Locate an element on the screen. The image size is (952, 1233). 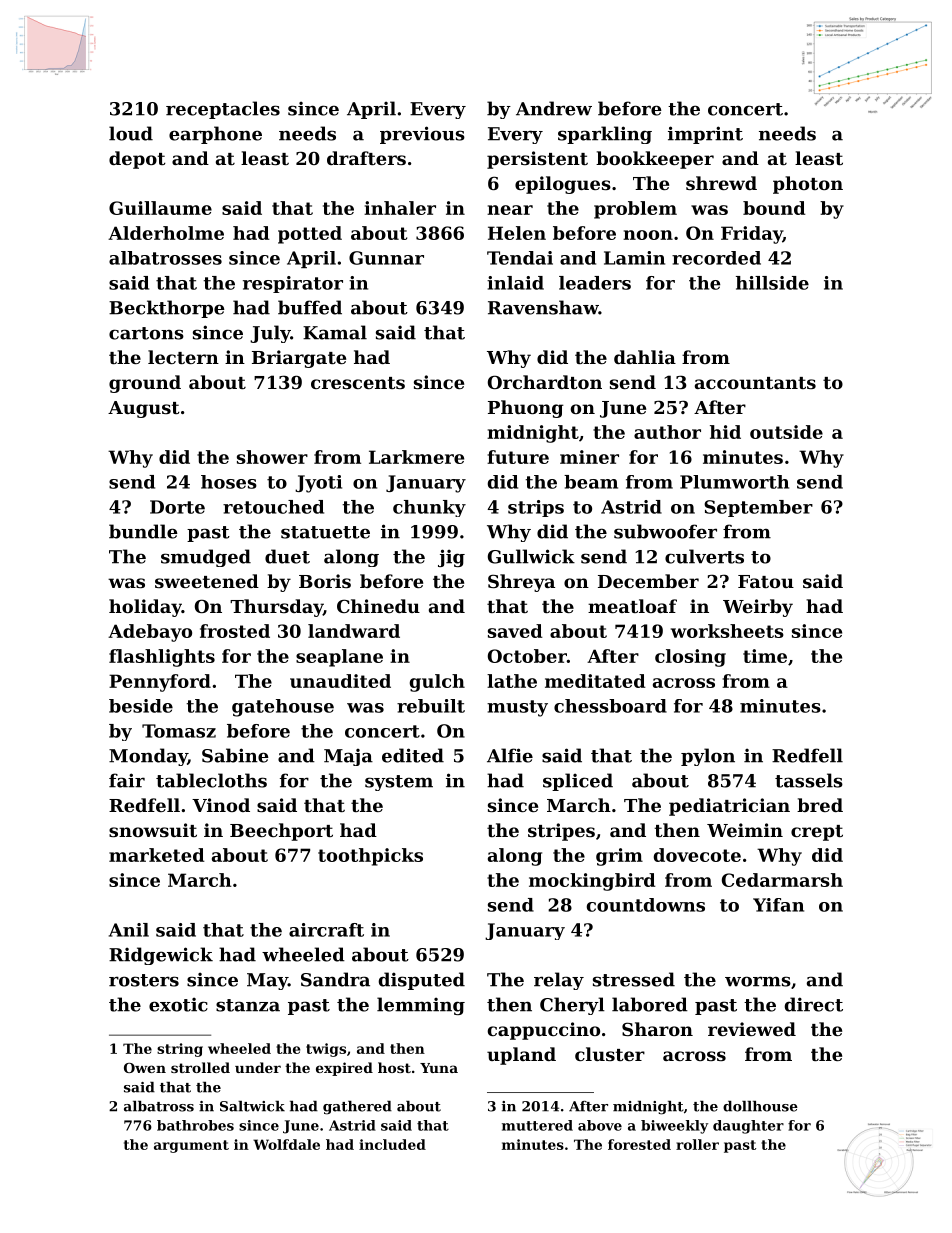
Weirby is located at coordinates (758, 608).
